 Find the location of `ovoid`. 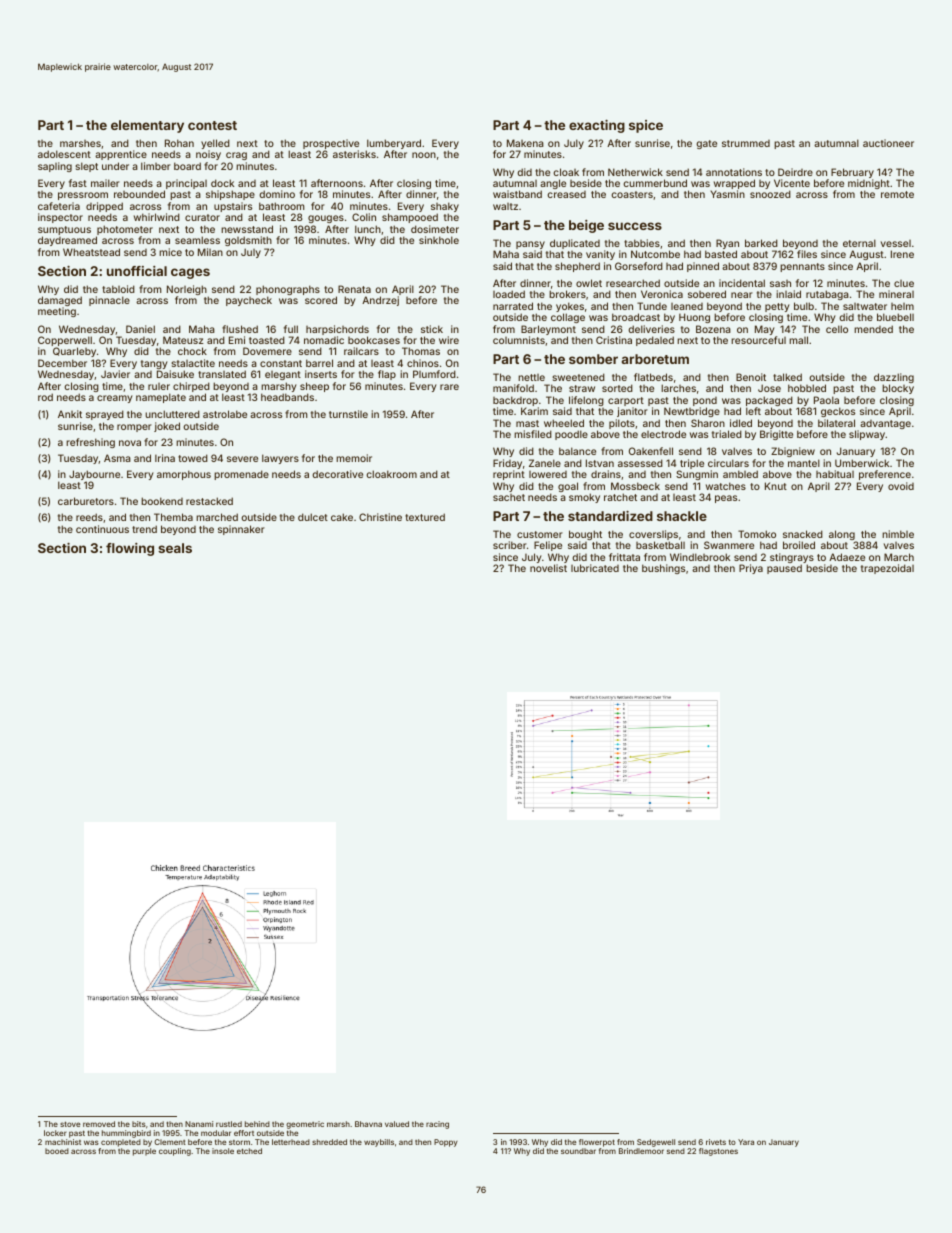

ovoid is located at coordinates (901, 486).
